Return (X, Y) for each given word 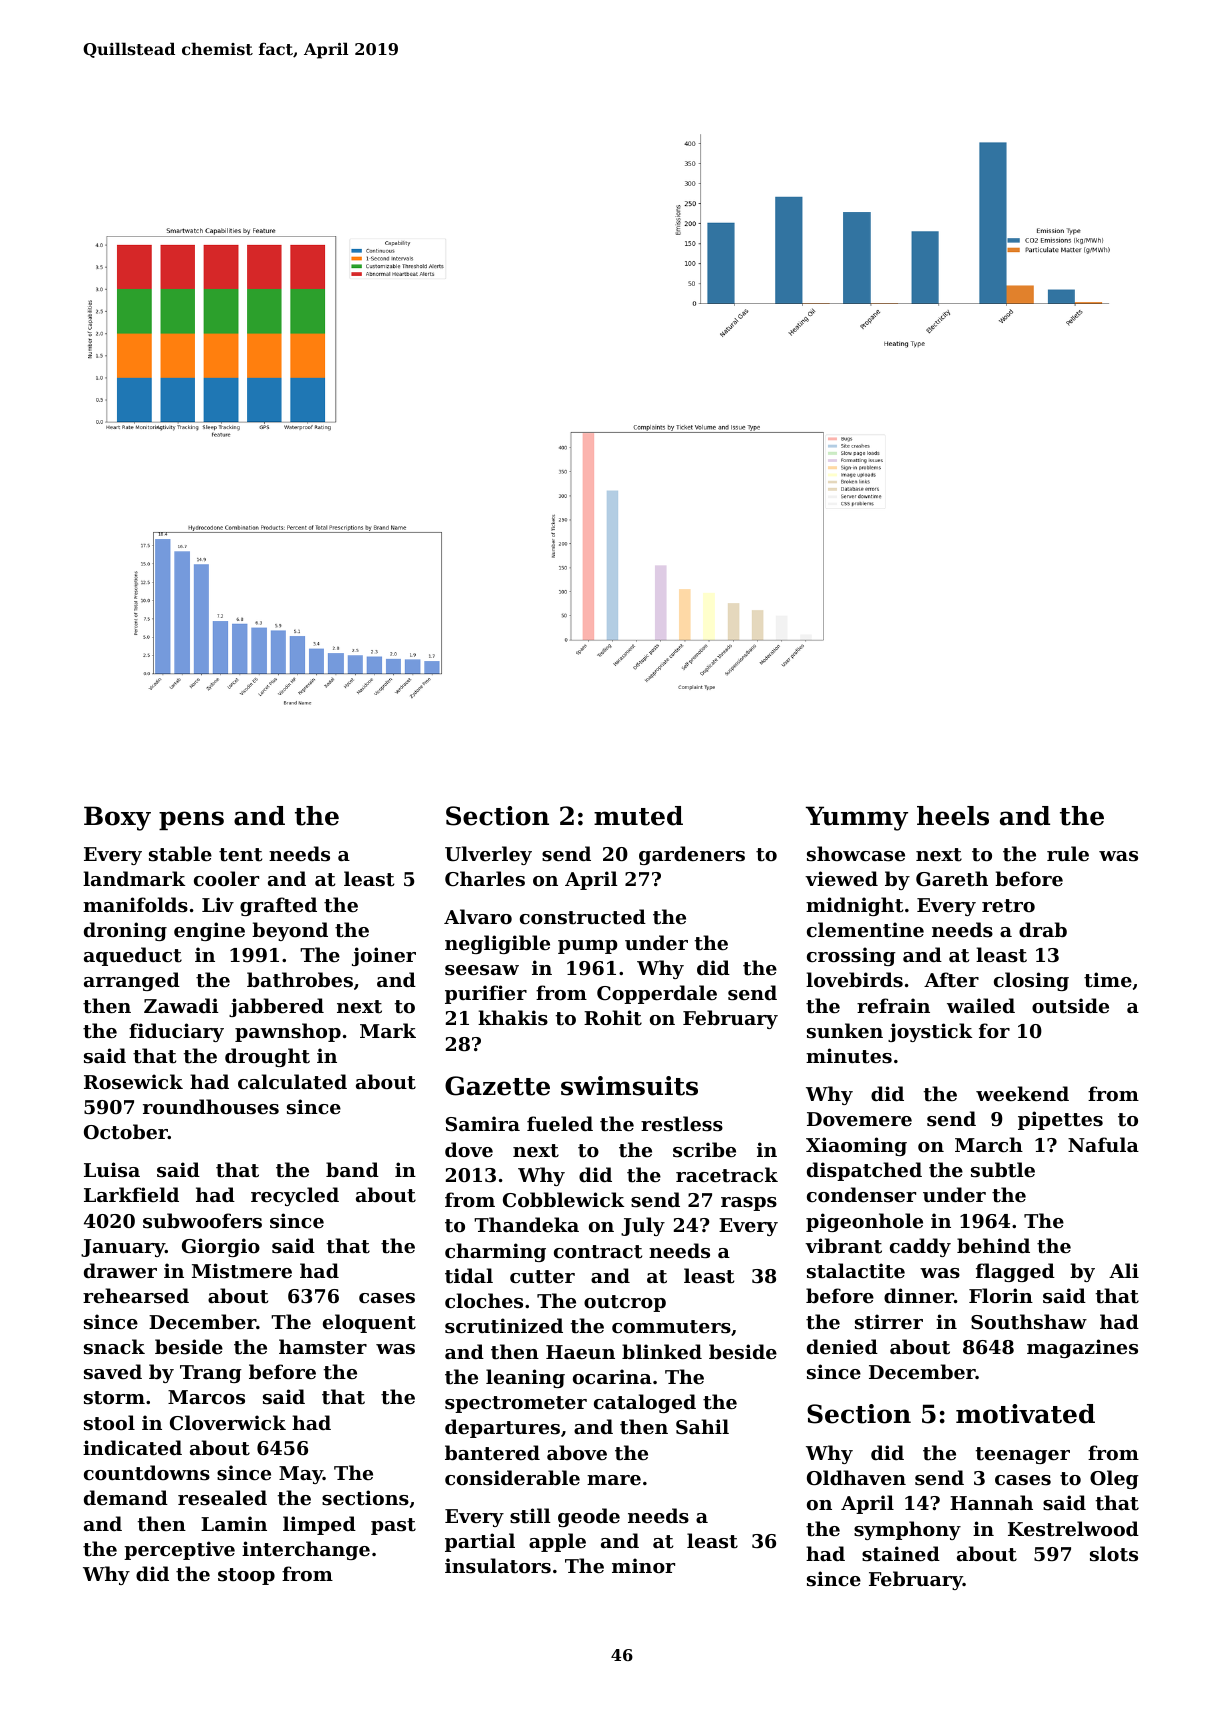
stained (901, 1554)
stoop (246, 1576)
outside (1070, 1006)
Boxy (117, 818)
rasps (749, 1204)
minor (643, 1565)
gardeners (692, 855)
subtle (1003, 1169)
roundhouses (211, 1106)
